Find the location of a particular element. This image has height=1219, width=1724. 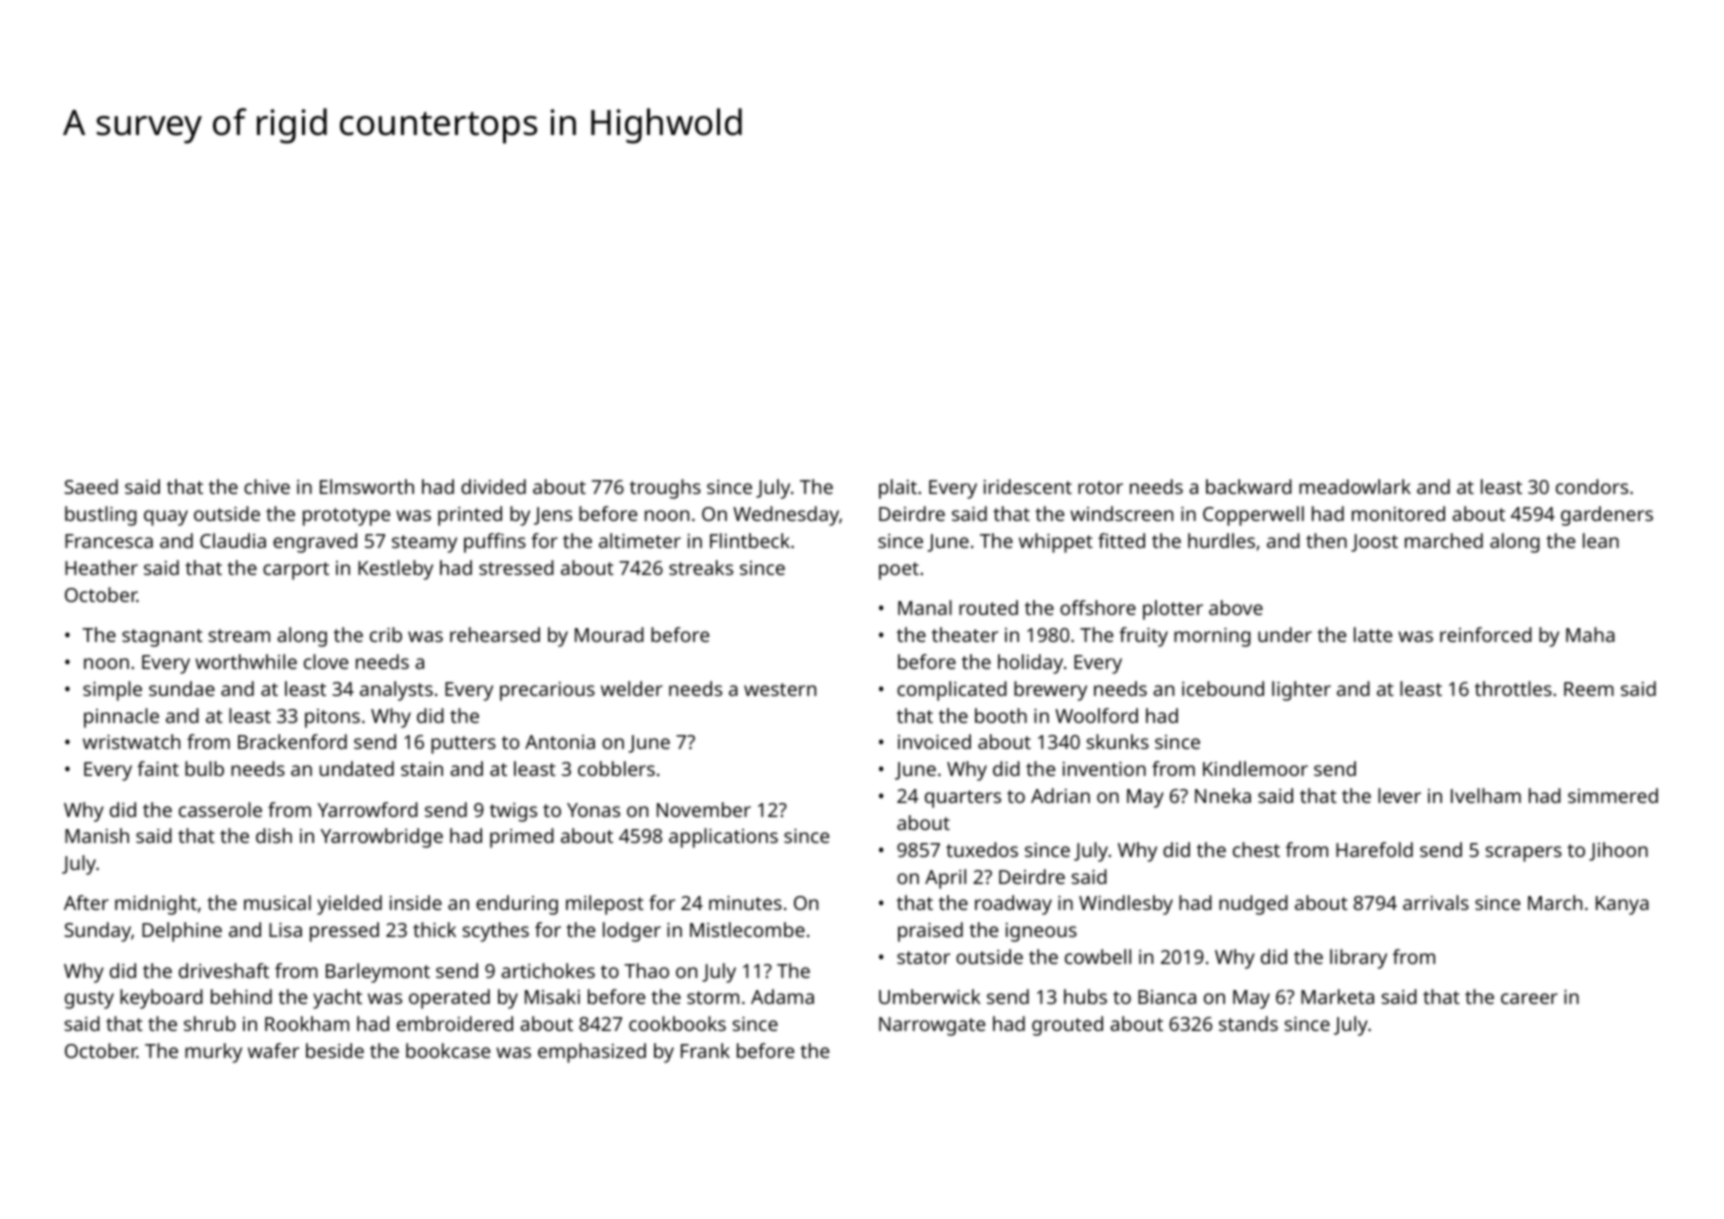

prototype is located at coordinates (346, 517).
